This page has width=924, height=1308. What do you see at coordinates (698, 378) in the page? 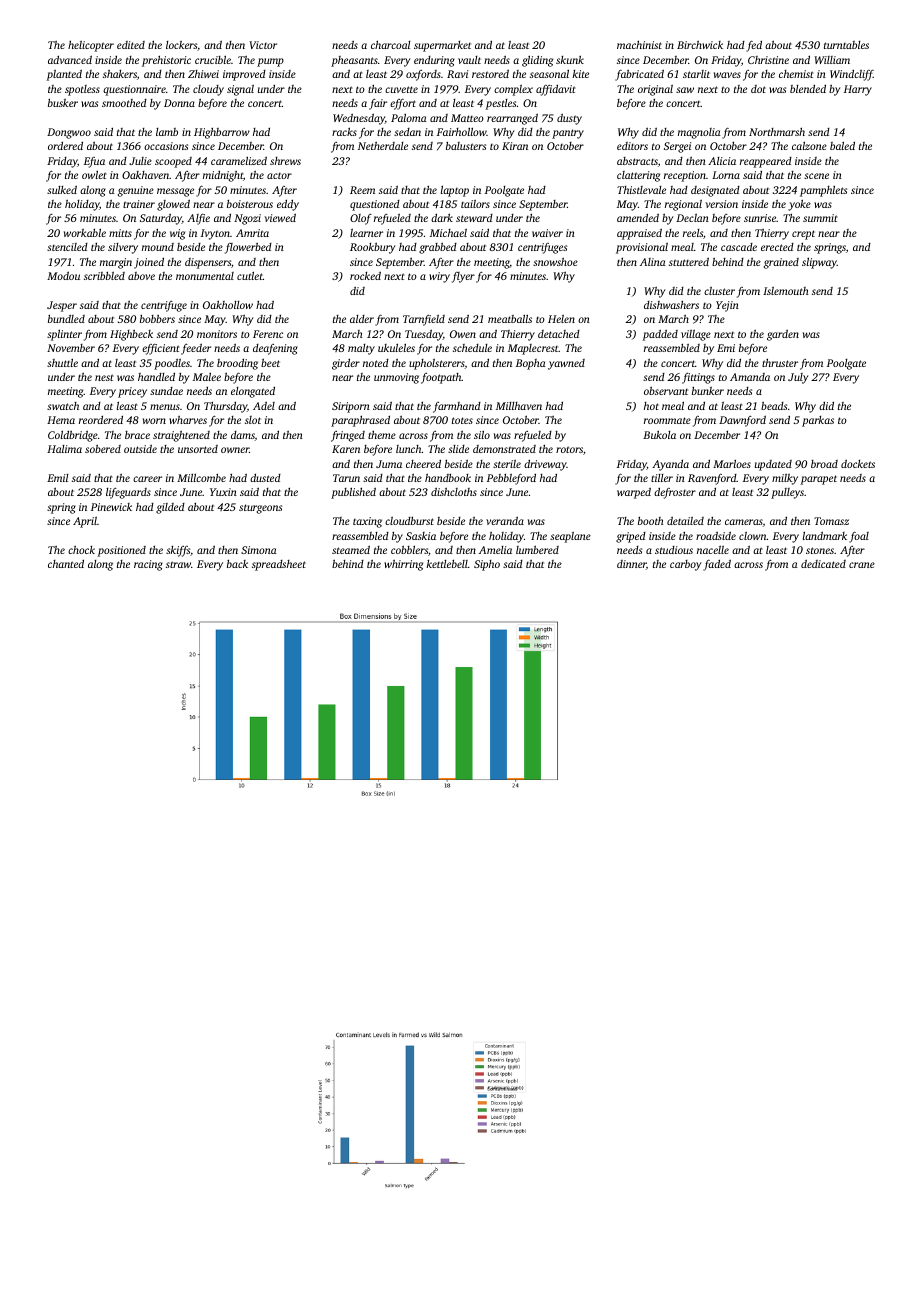
I see `fittings` at bounding box center [698, 378].
